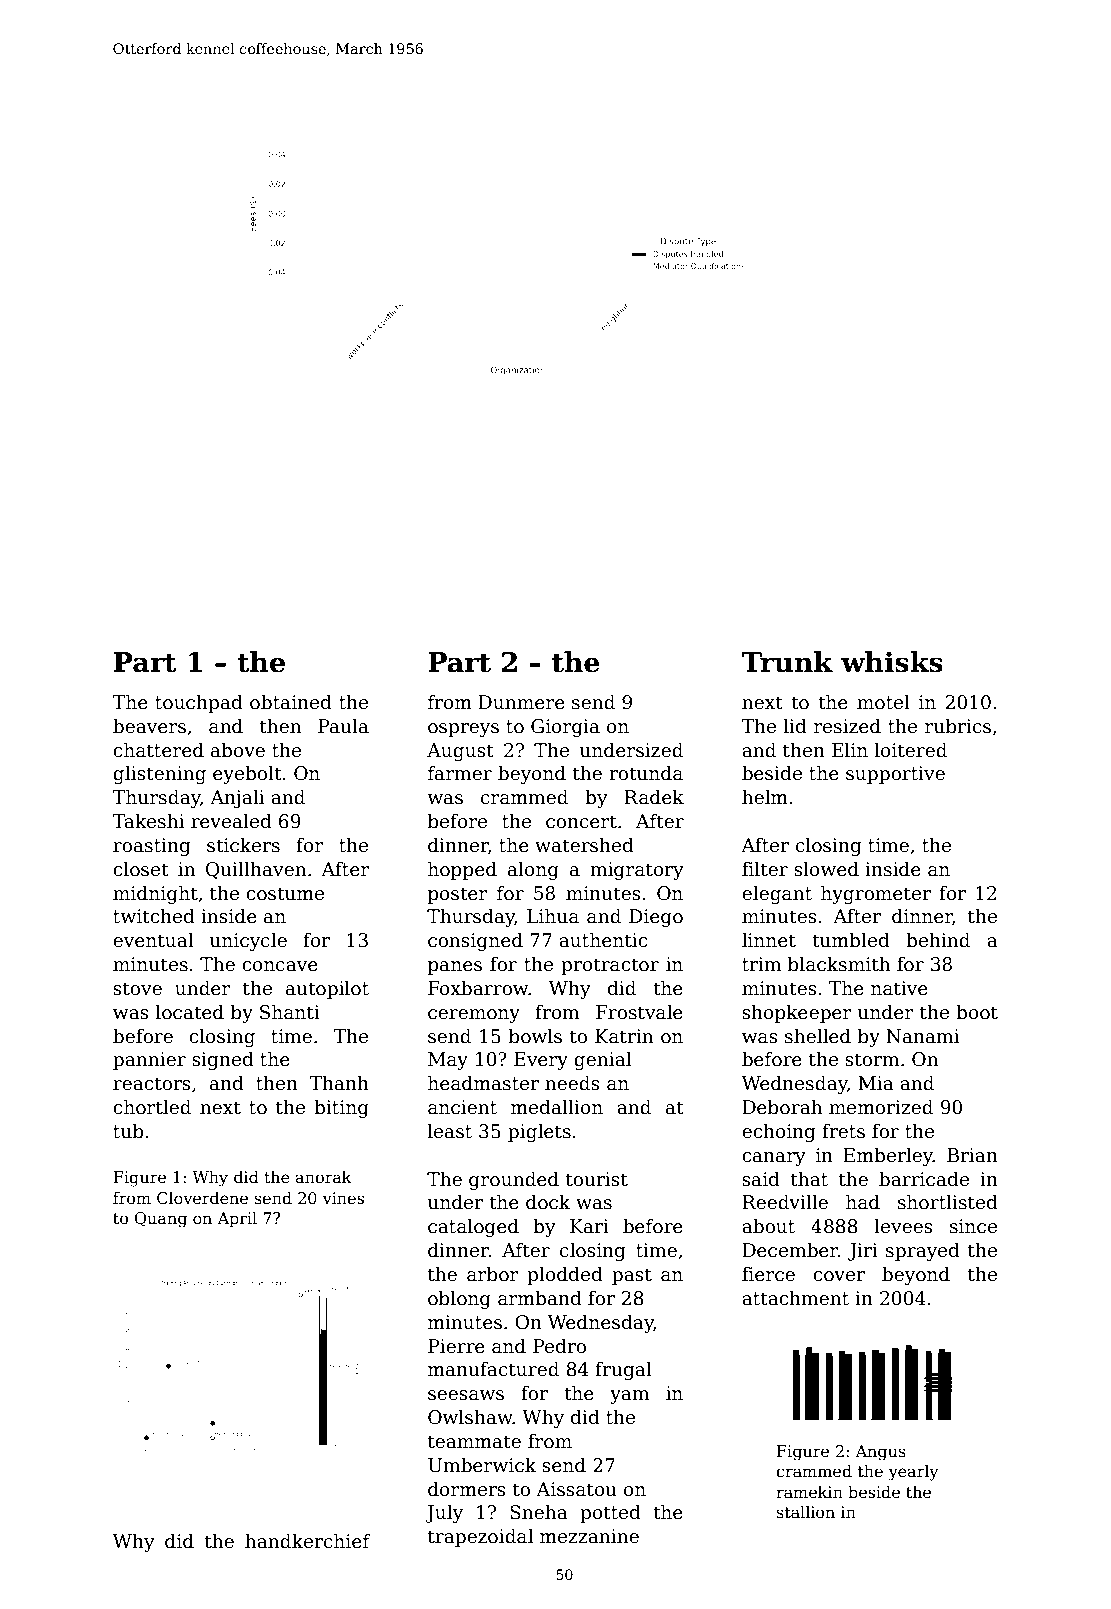 The height and width of the image is (1609, 1111). I want to click on beavers, so click(149, 726).
